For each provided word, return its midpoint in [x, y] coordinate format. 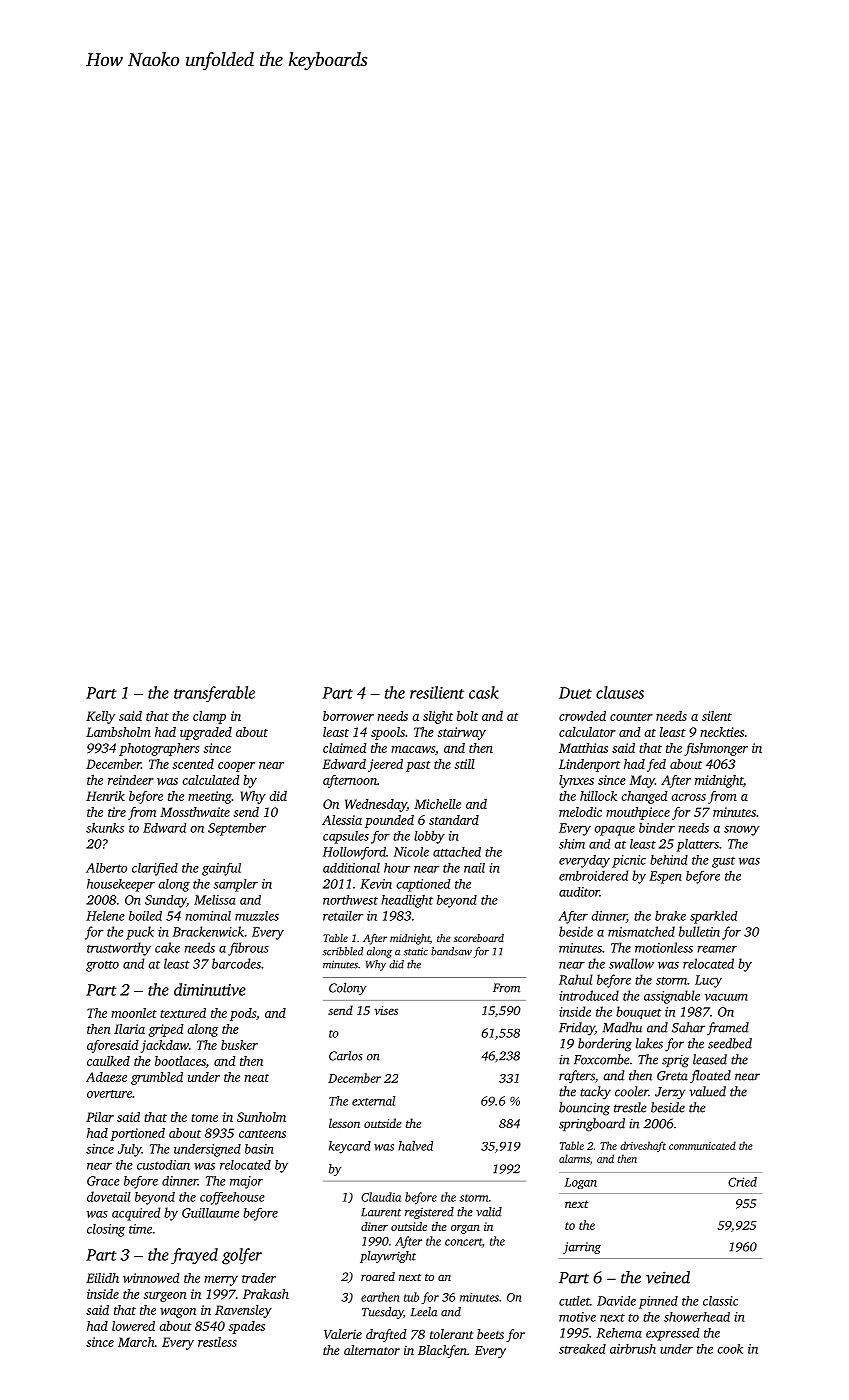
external [373, 1101]
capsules [346, 837]
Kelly [100, 717]
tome [204, 1118]
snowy [742, 831]
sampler [235, 885]
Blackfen [442, 1351]
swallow [631, 963]
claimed [345, 748]
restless [217, 1342]
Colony [348, 989]
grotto [102, 966]
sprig [675, 1061]
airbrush [633, 1349]
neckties [722, 732]
